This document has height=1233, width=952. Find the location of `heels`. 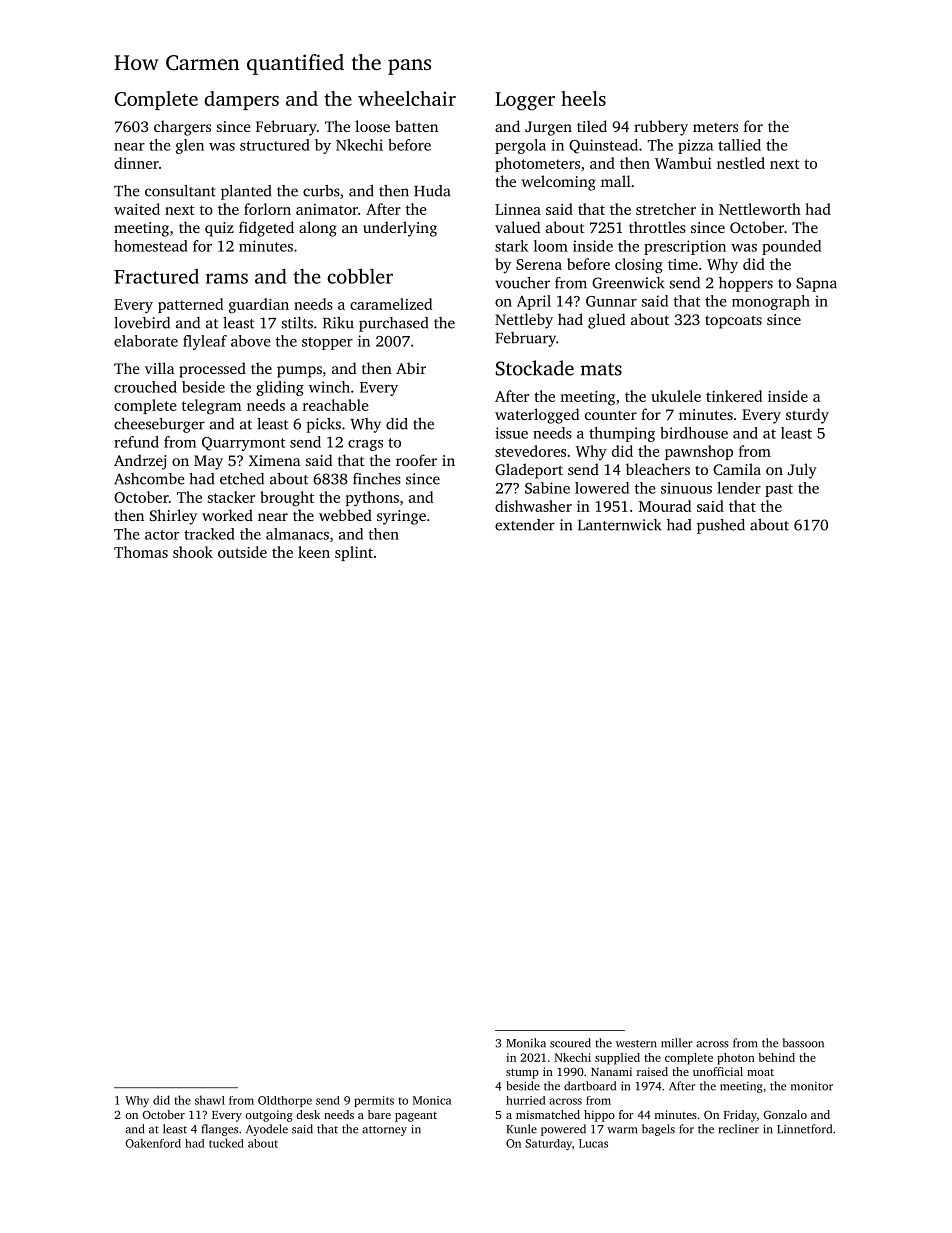

heels is located at coordinates (583, 98).
